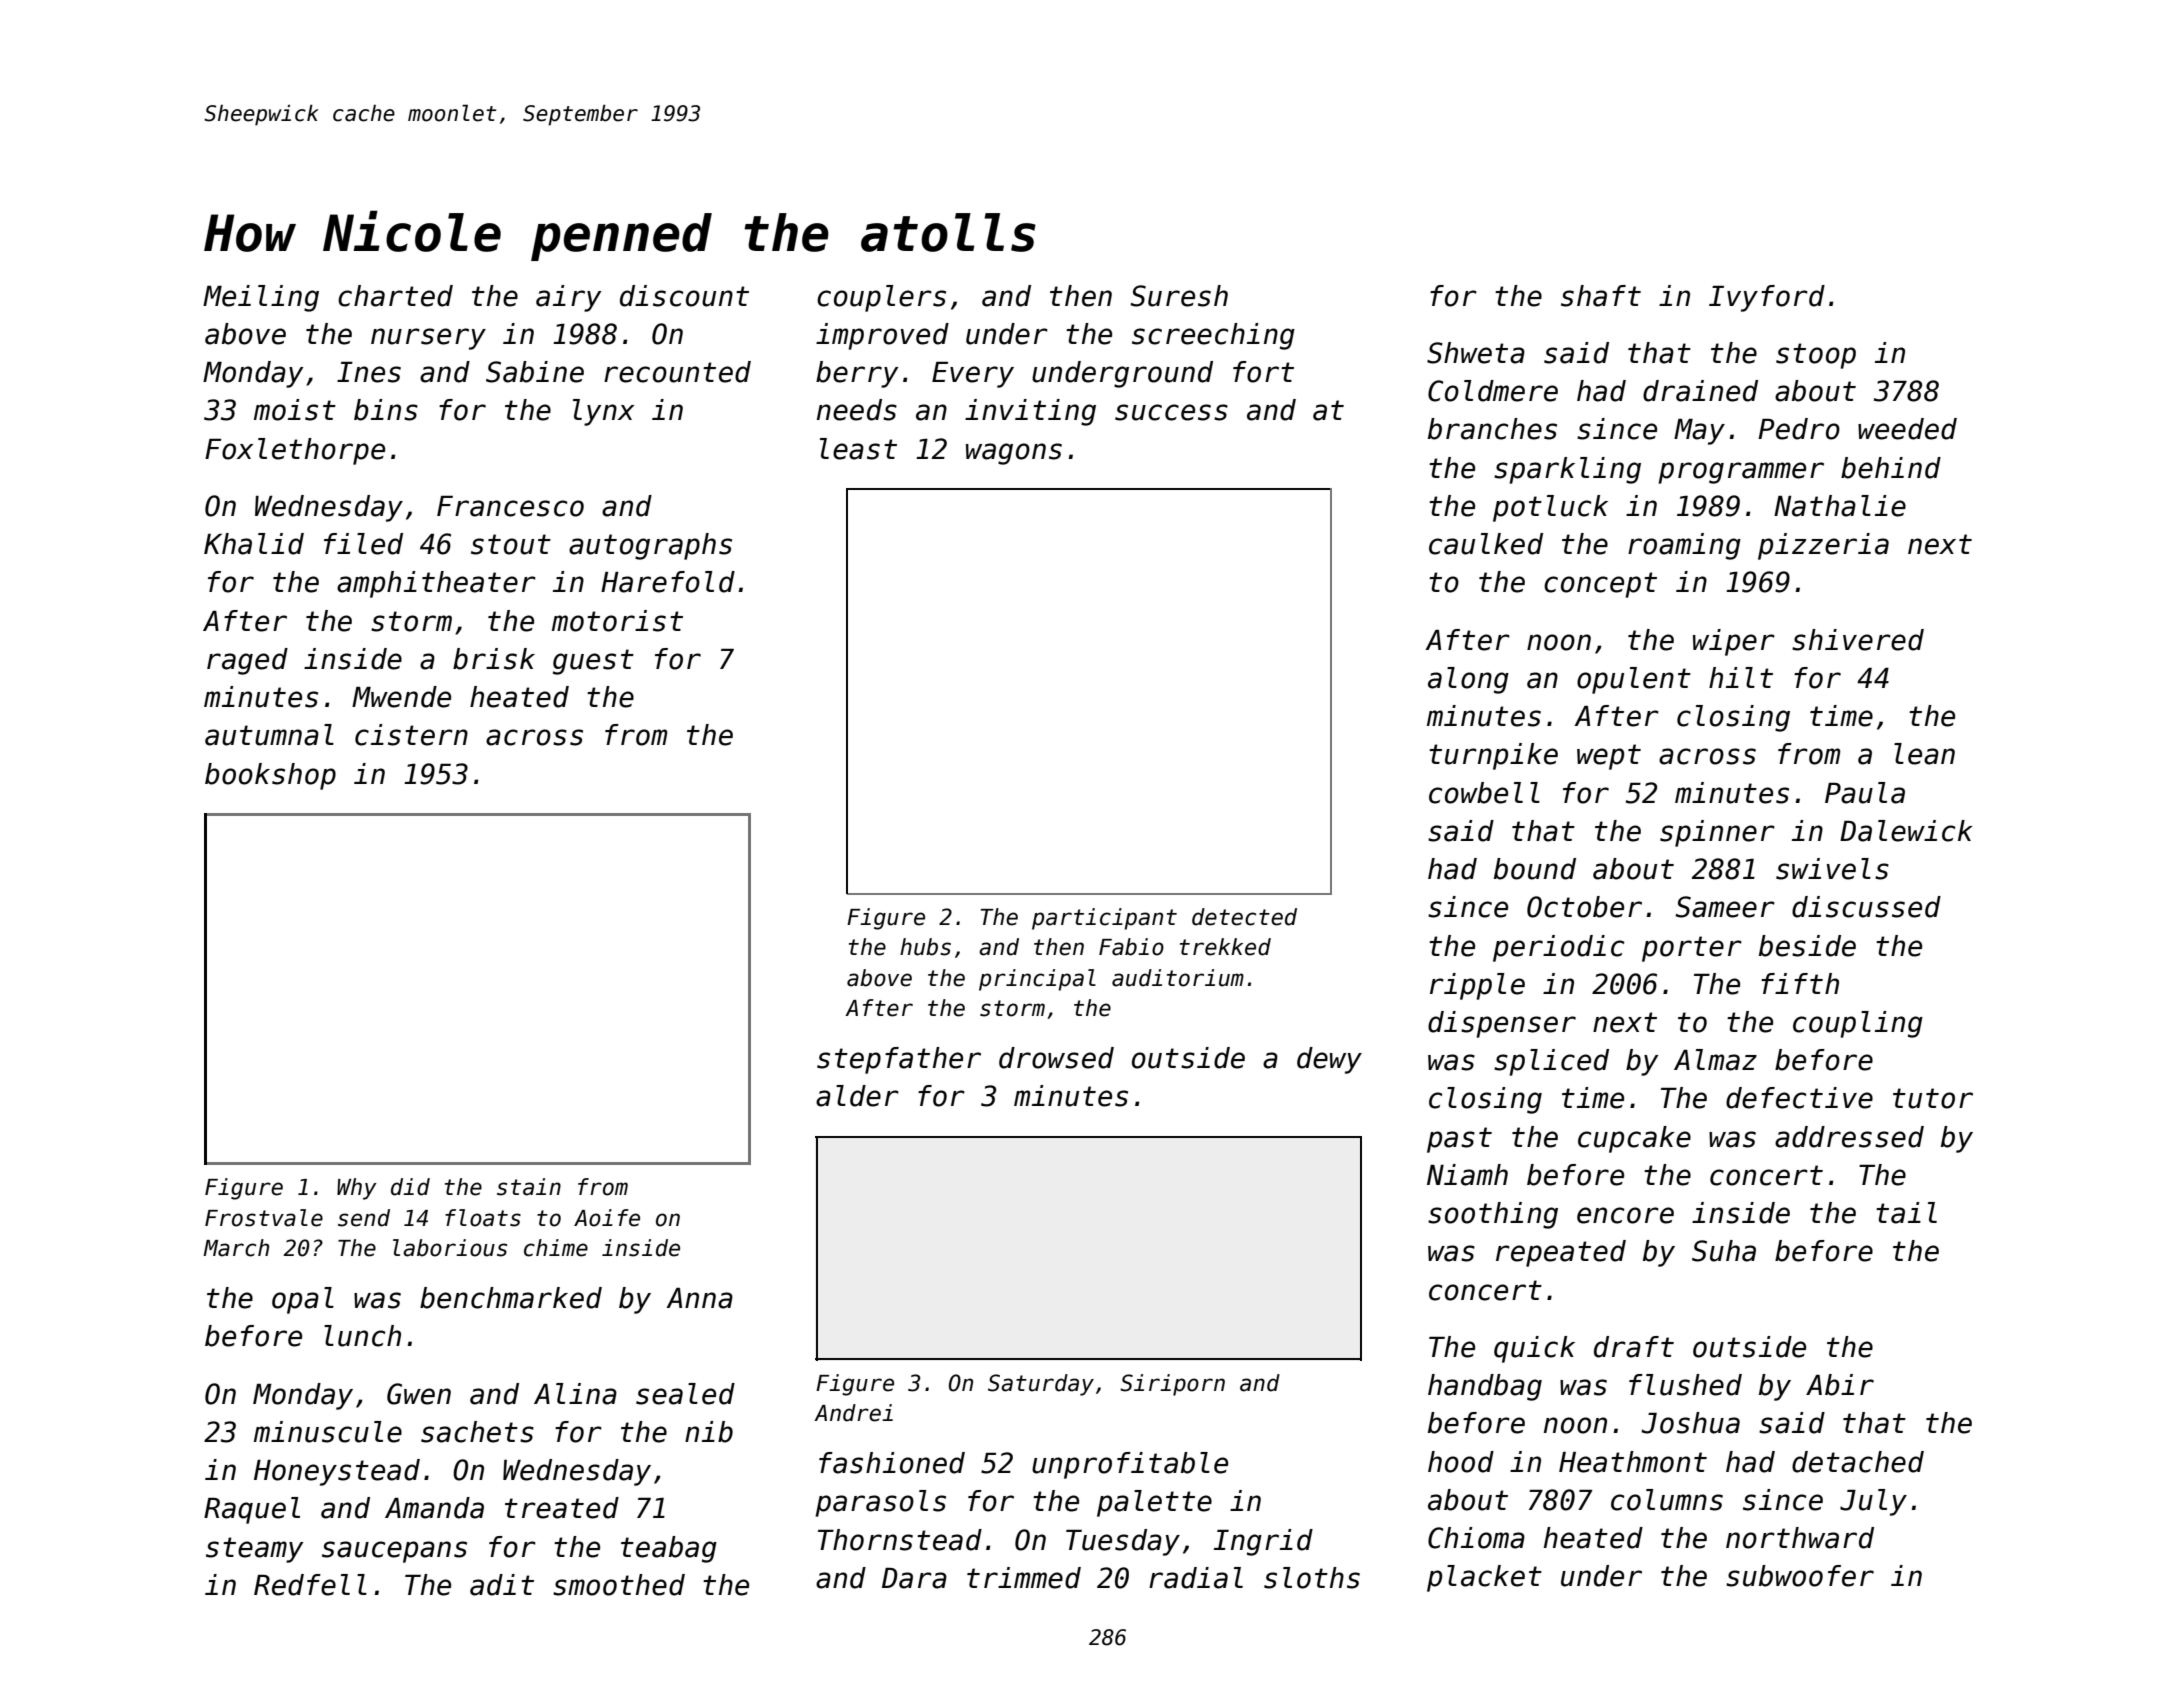 The width and height of the screenshot is (2178, 1683). I want to click on hubs, so click(925, 947).
